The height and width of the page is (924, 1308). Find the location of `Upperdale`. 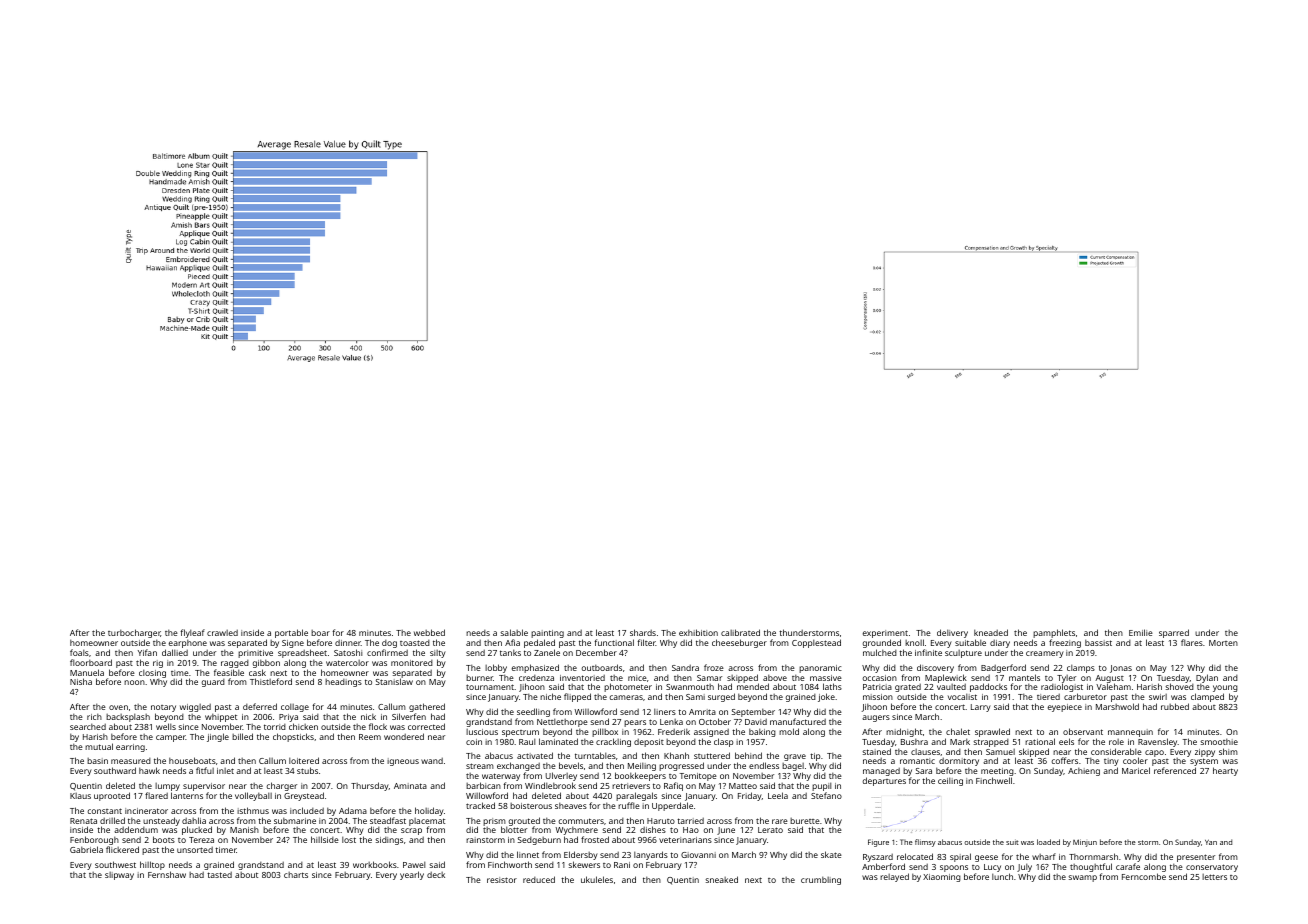

Upperdale is located at coordinates (672, 806).
